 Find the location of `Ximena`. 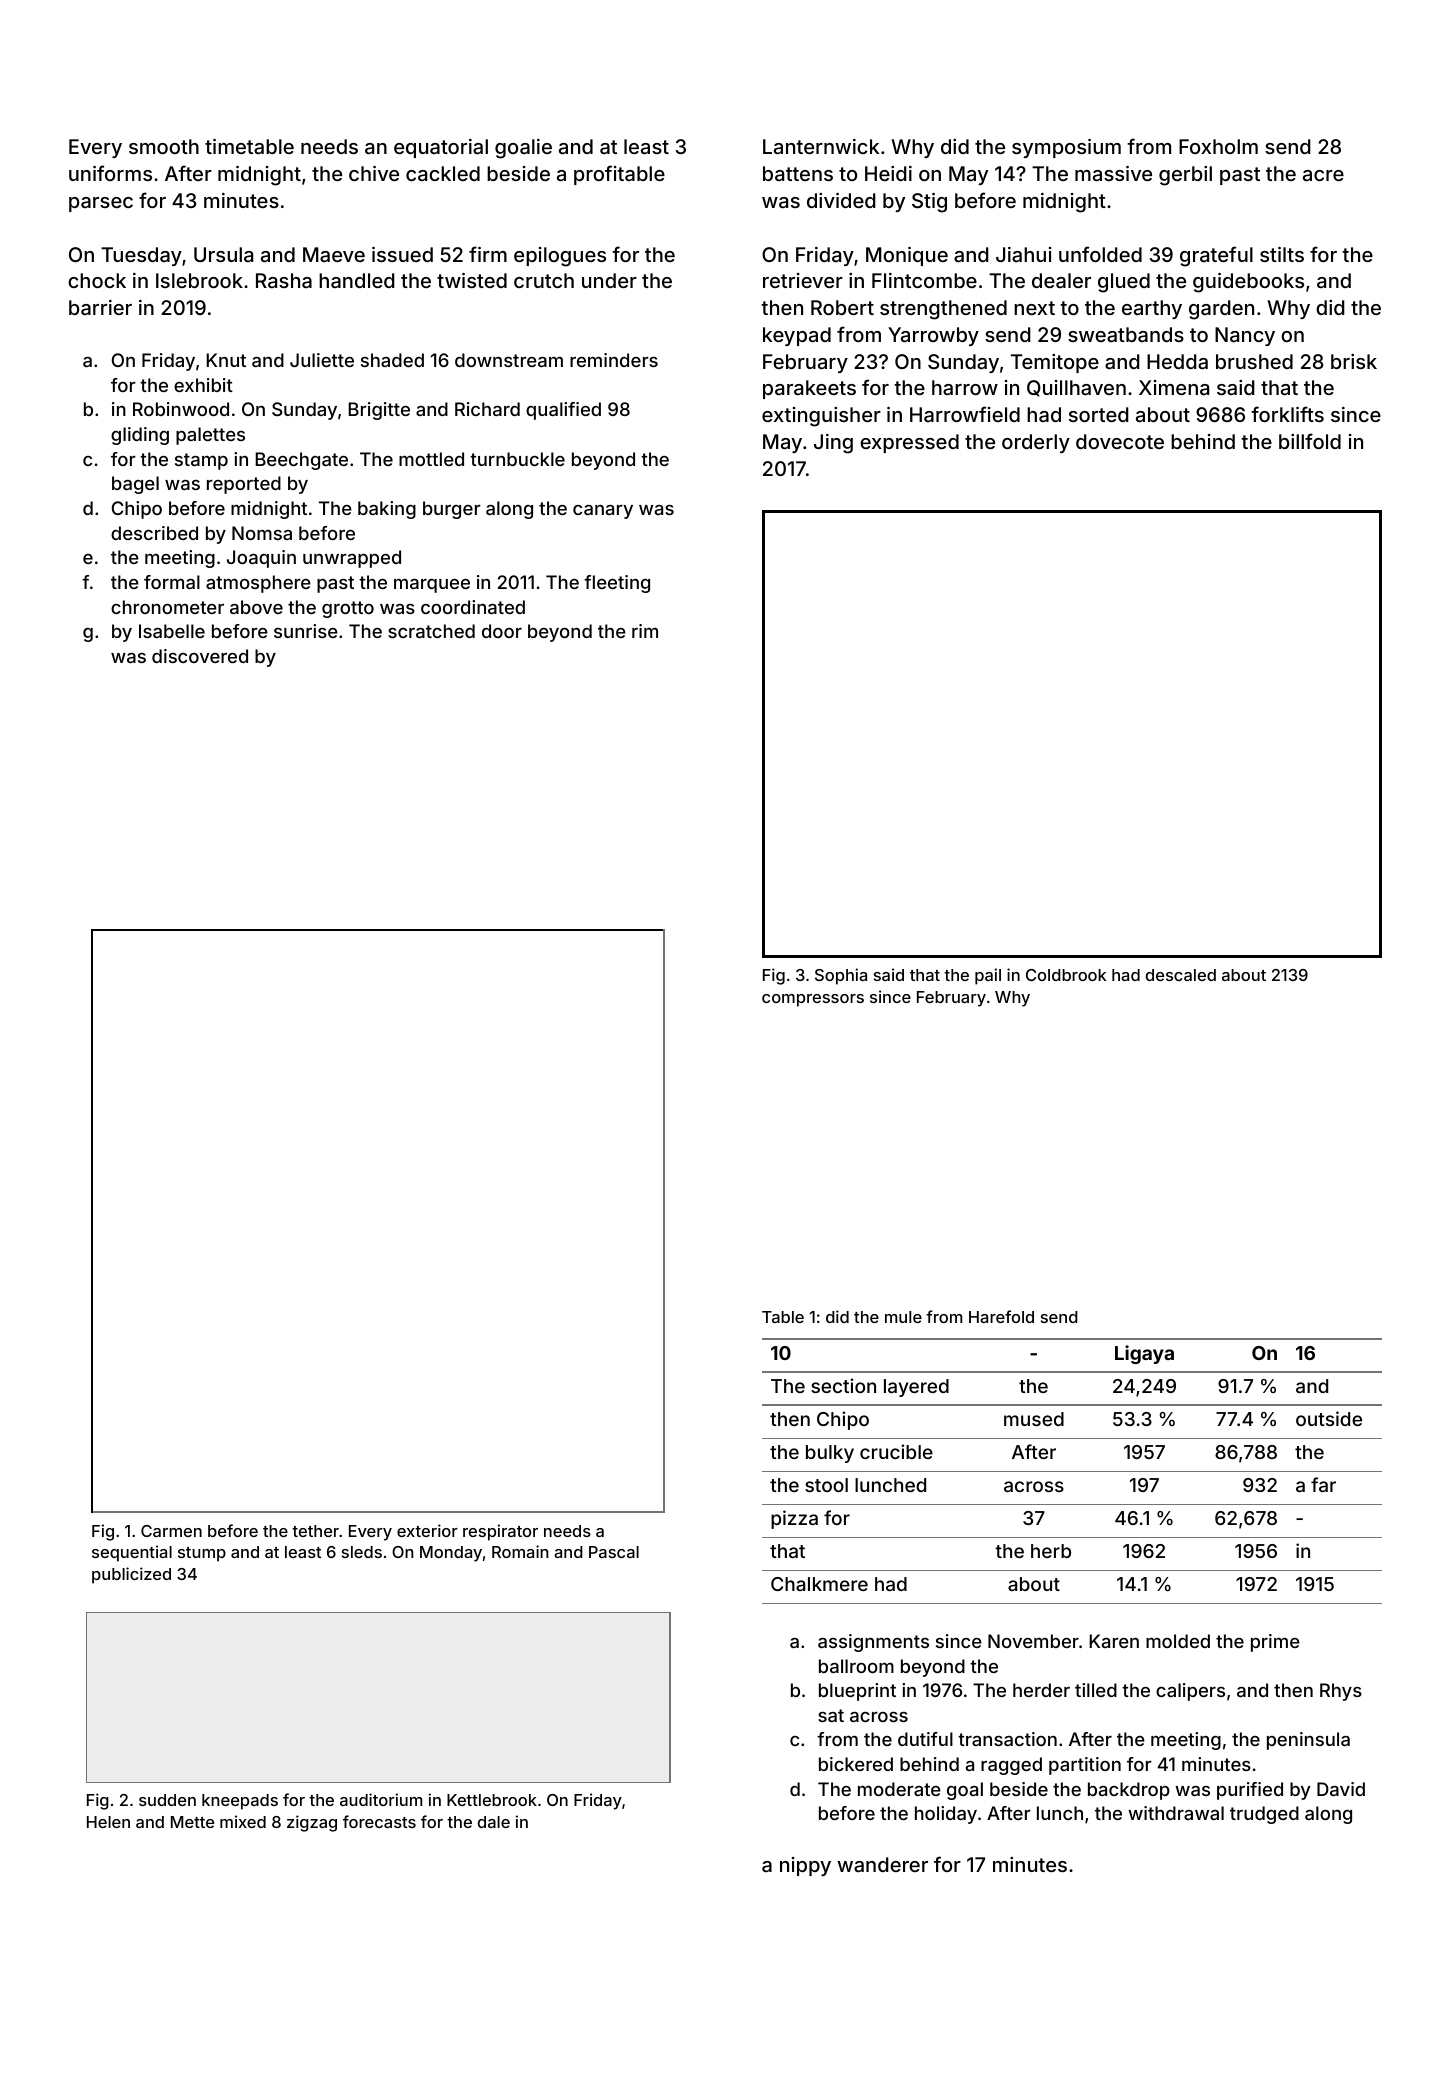

Ximena is located at coordinates (1174, 387).
